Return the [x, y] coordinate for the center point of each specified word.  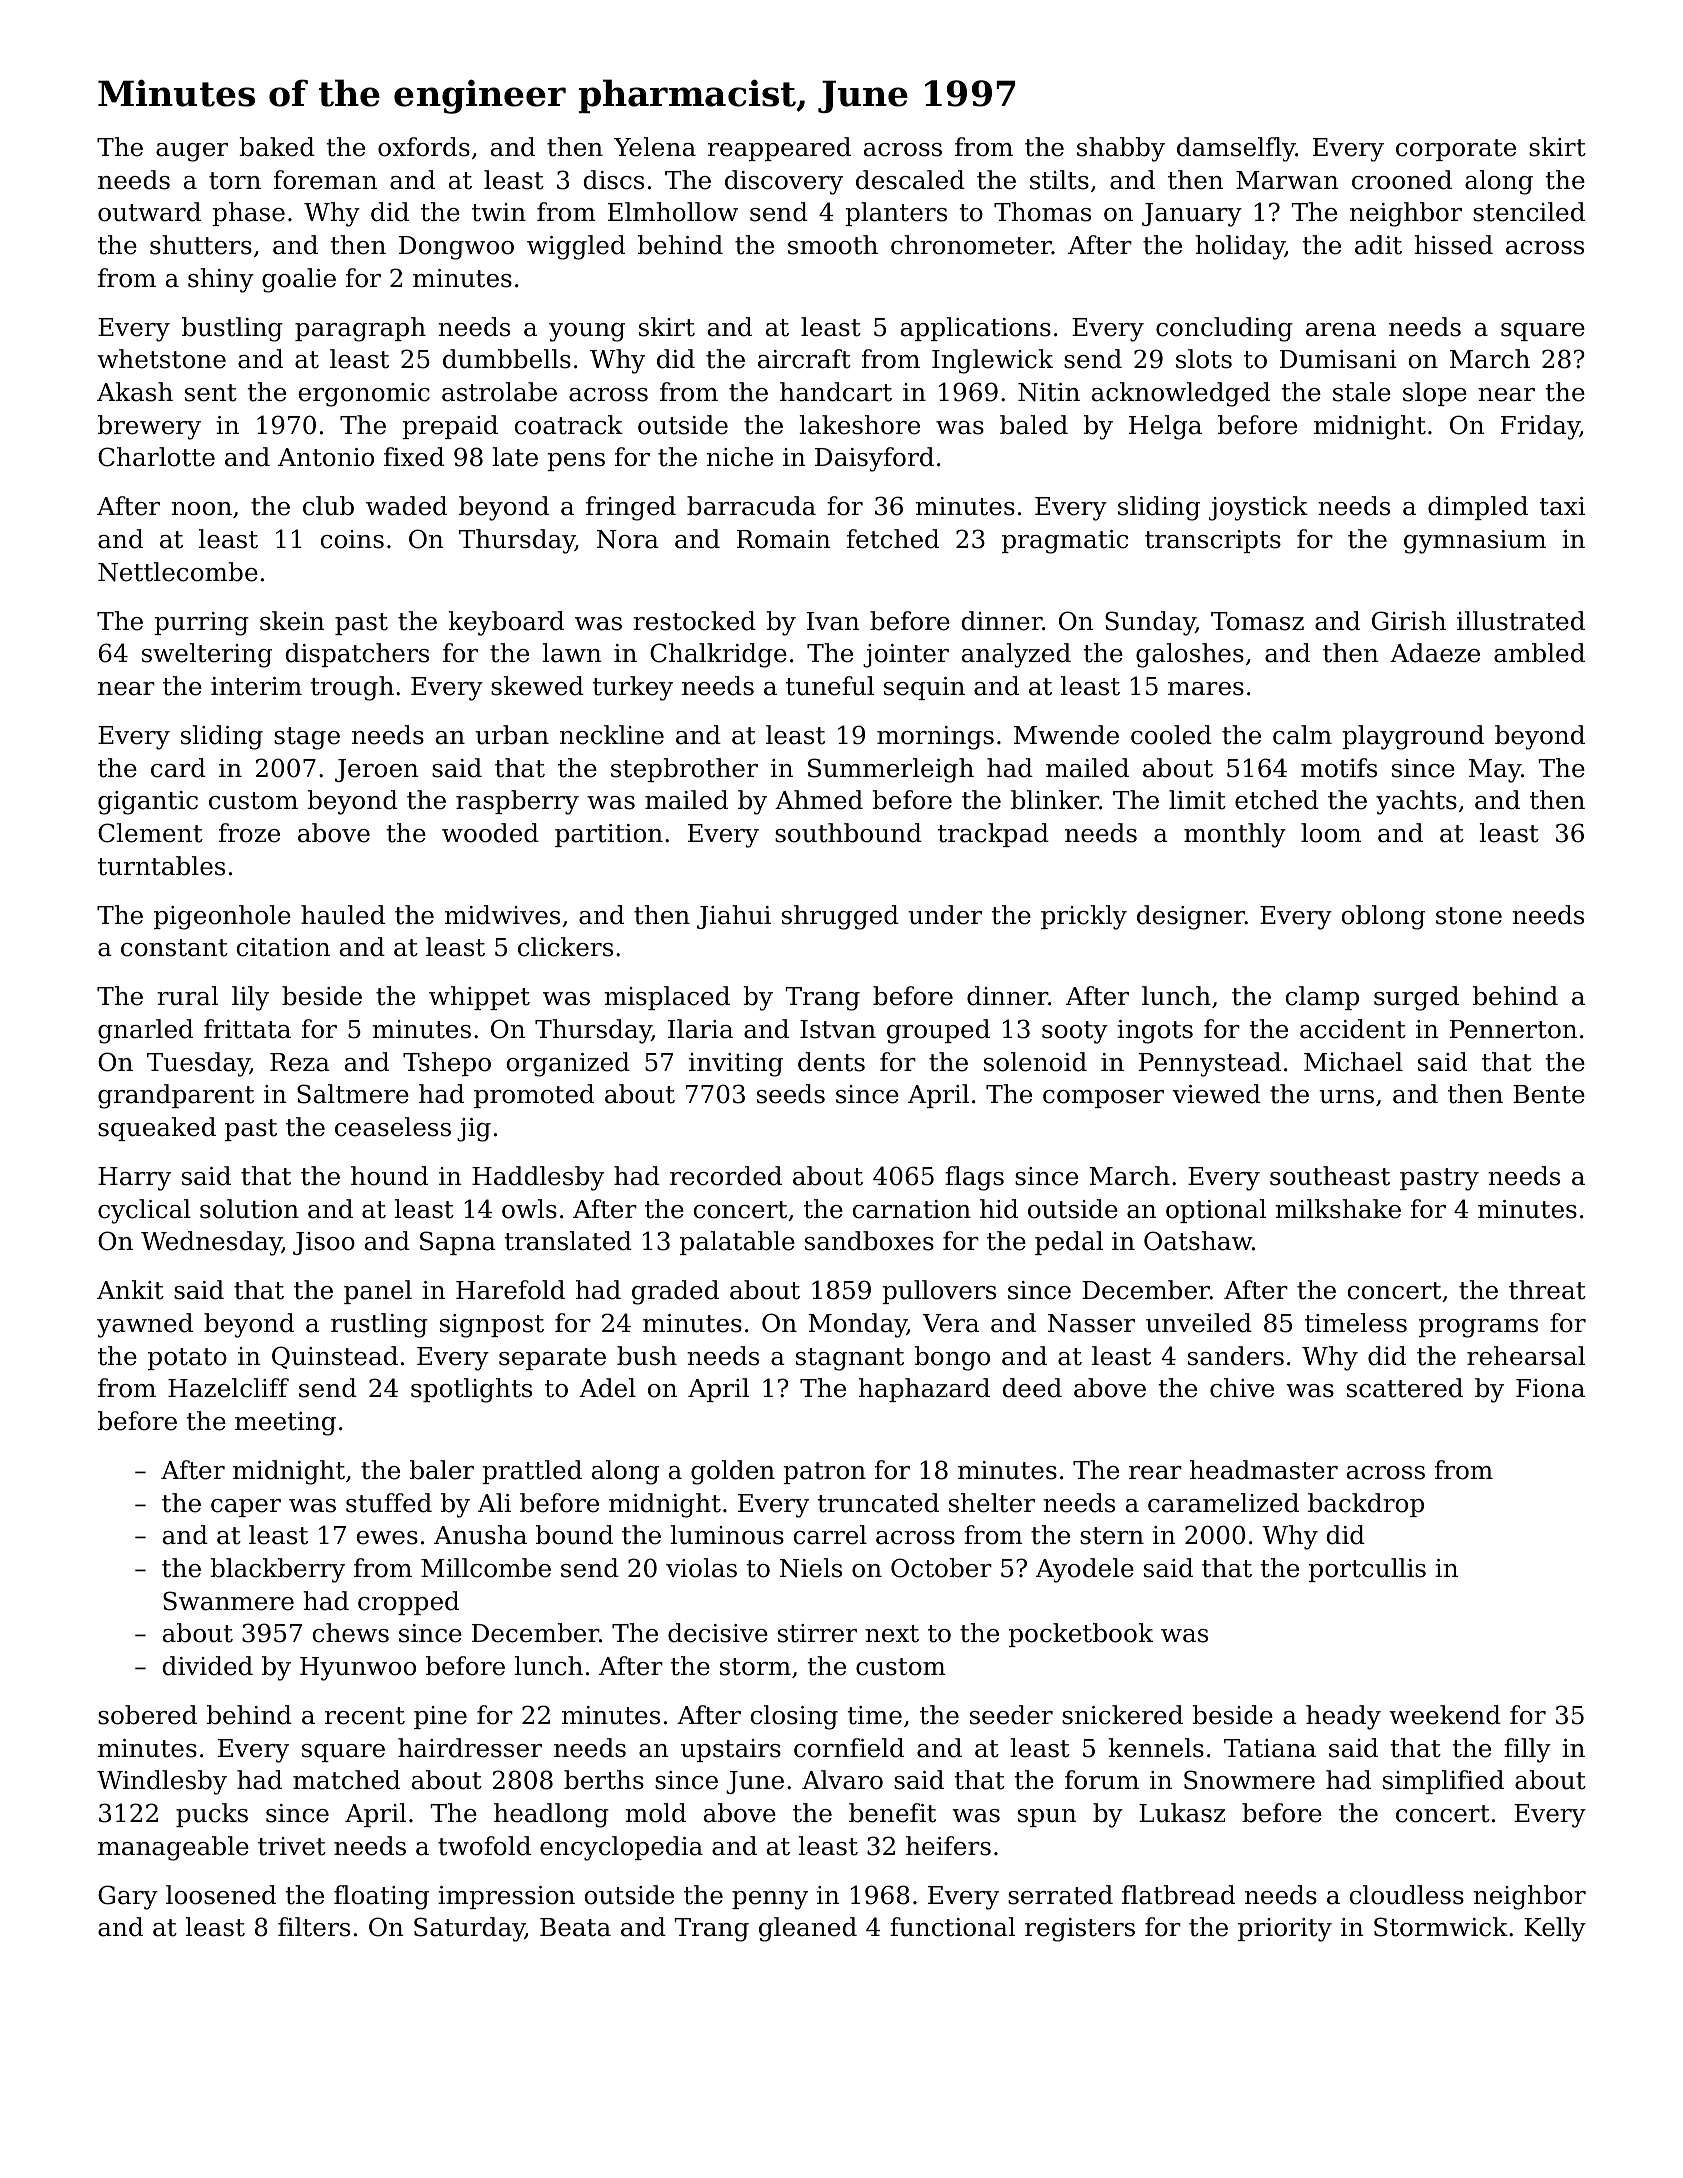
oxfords [424, 147]
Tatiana [1270, 1748]
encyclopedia [621, 1848]
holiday [1240, 247]
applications [976, 329]
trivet [292, 1846]
